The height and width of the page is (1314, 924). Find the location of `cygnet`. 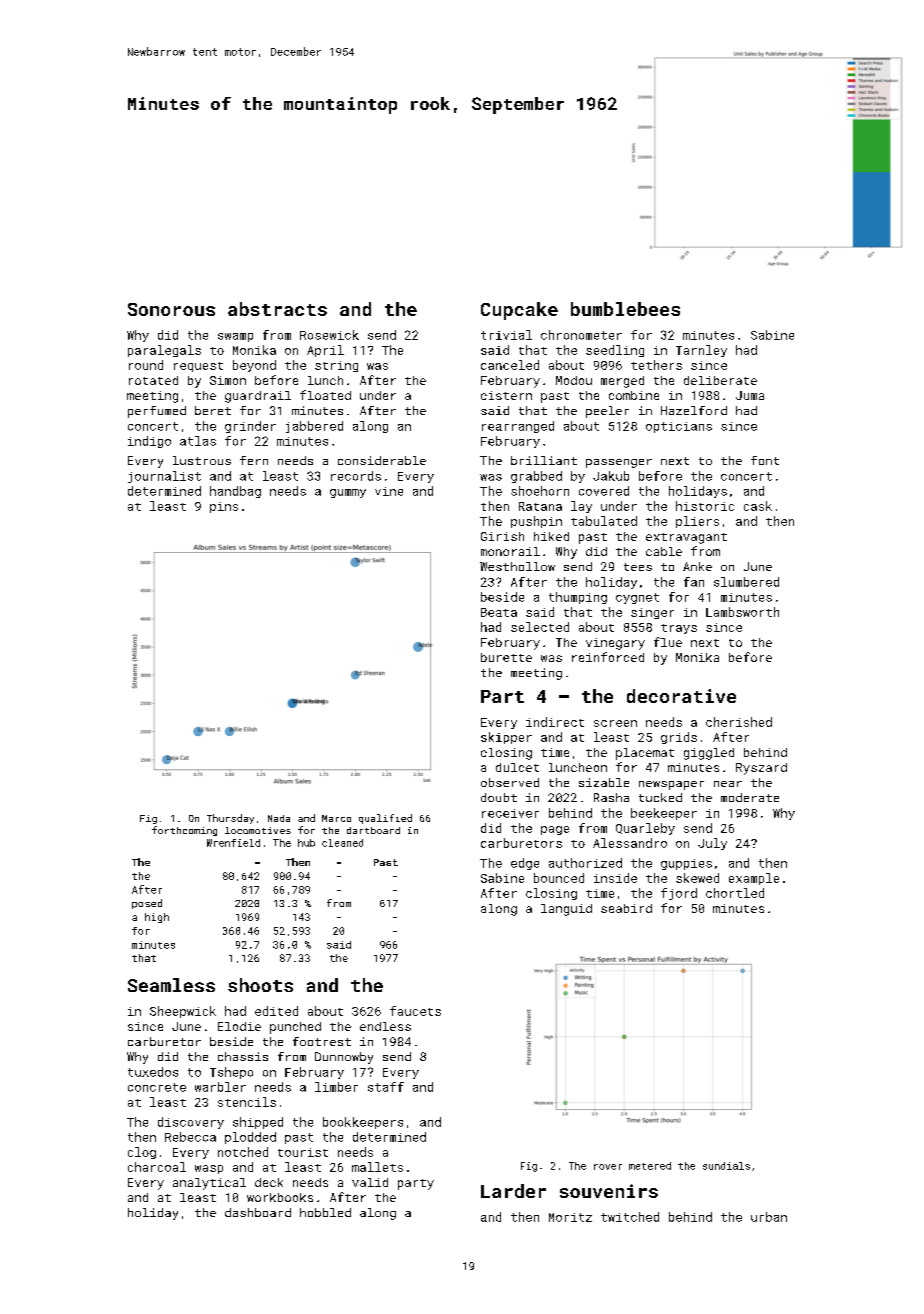

cygnet is located at coordinates (637, 598).
